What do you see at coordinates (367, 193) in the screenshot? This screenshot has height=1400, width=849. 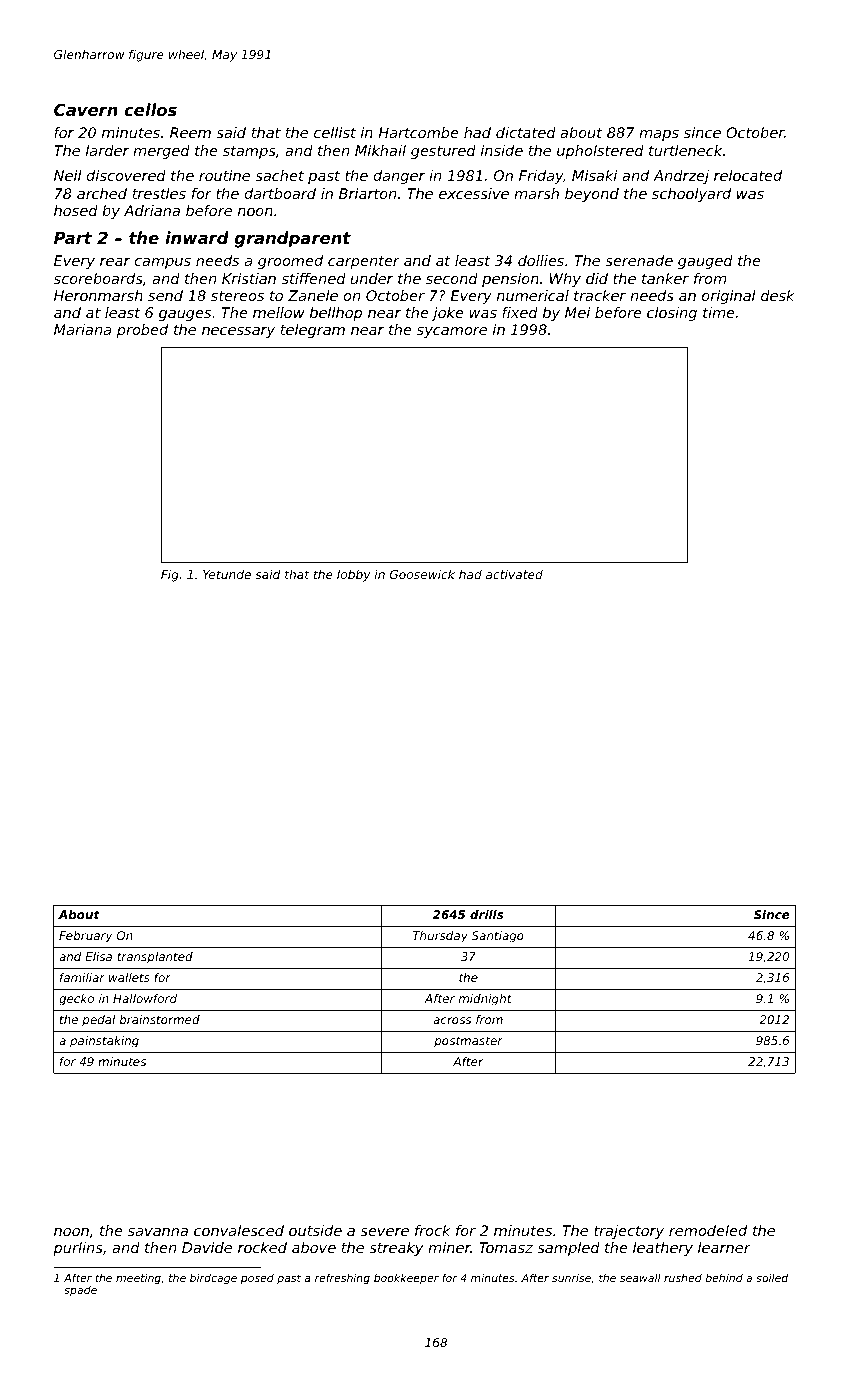 I see `Briarton` at bounding box center [367, 193].
